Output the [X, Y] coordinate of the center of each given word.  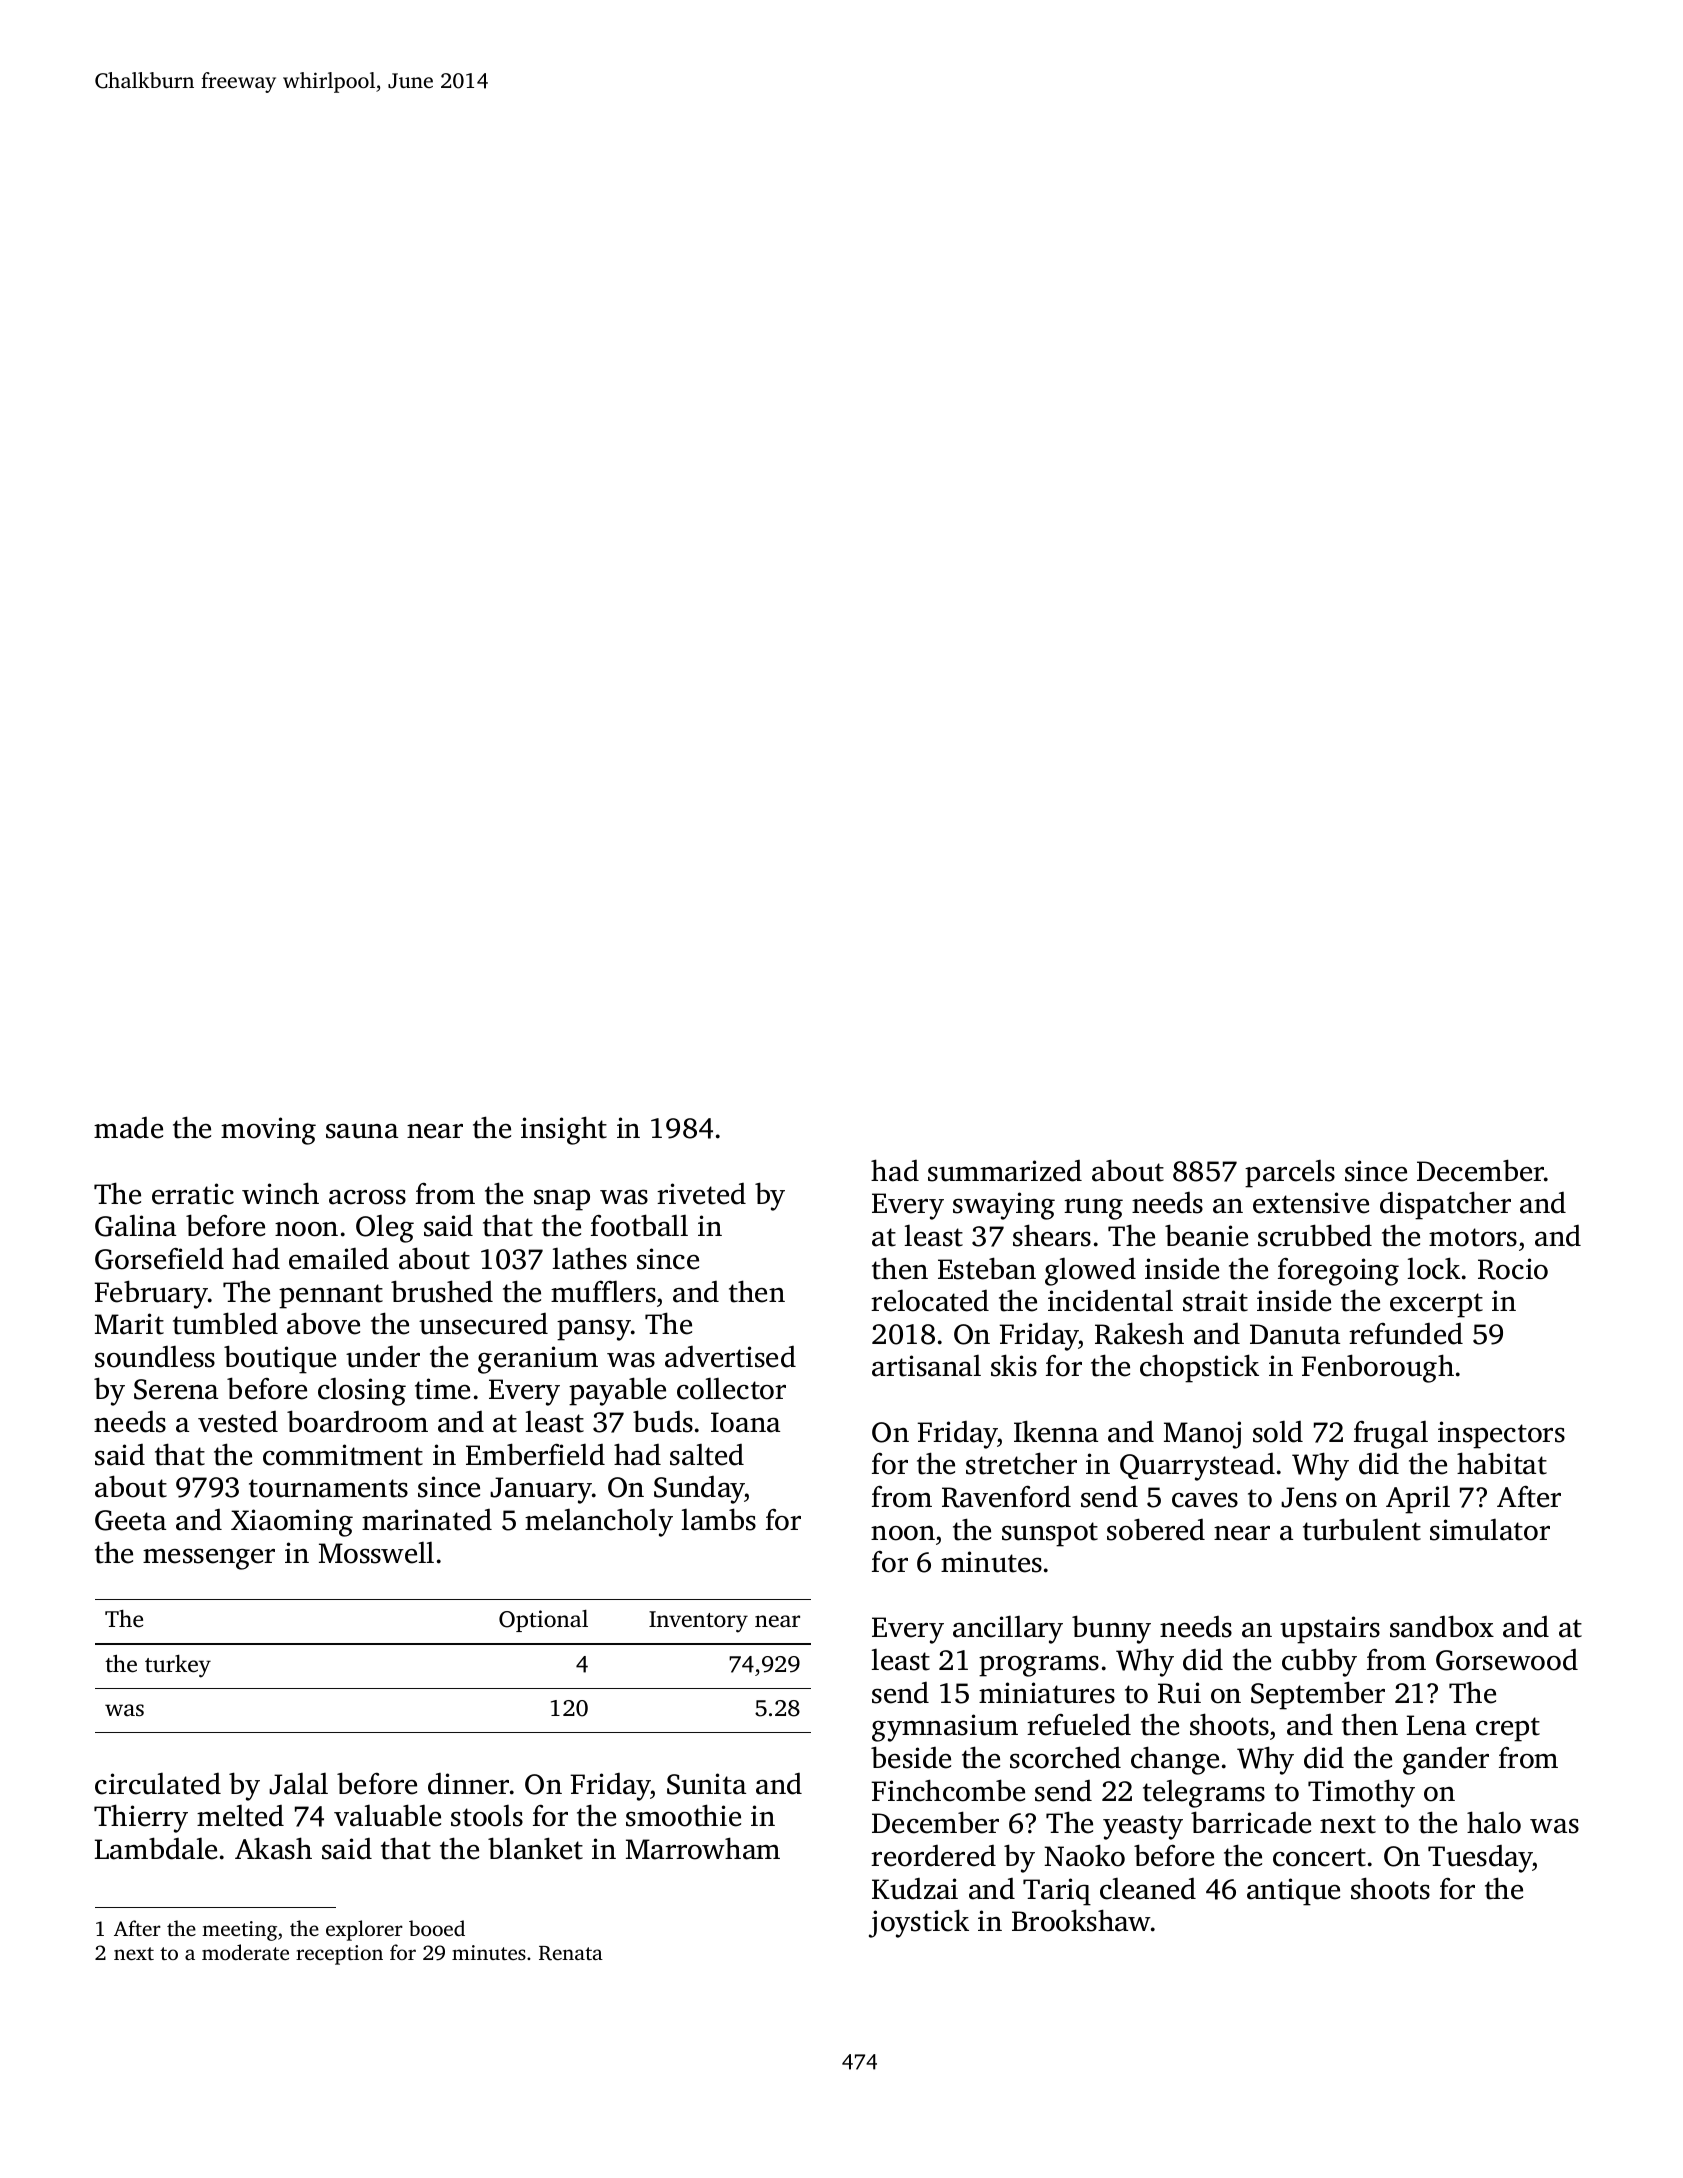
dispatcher [1445, 1205]
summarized [1005, 1171]
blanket [535, 1848]
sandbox [1442, 1626]
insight [564, 1130]
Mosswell [376, 1552]
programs [1039, 1666]
